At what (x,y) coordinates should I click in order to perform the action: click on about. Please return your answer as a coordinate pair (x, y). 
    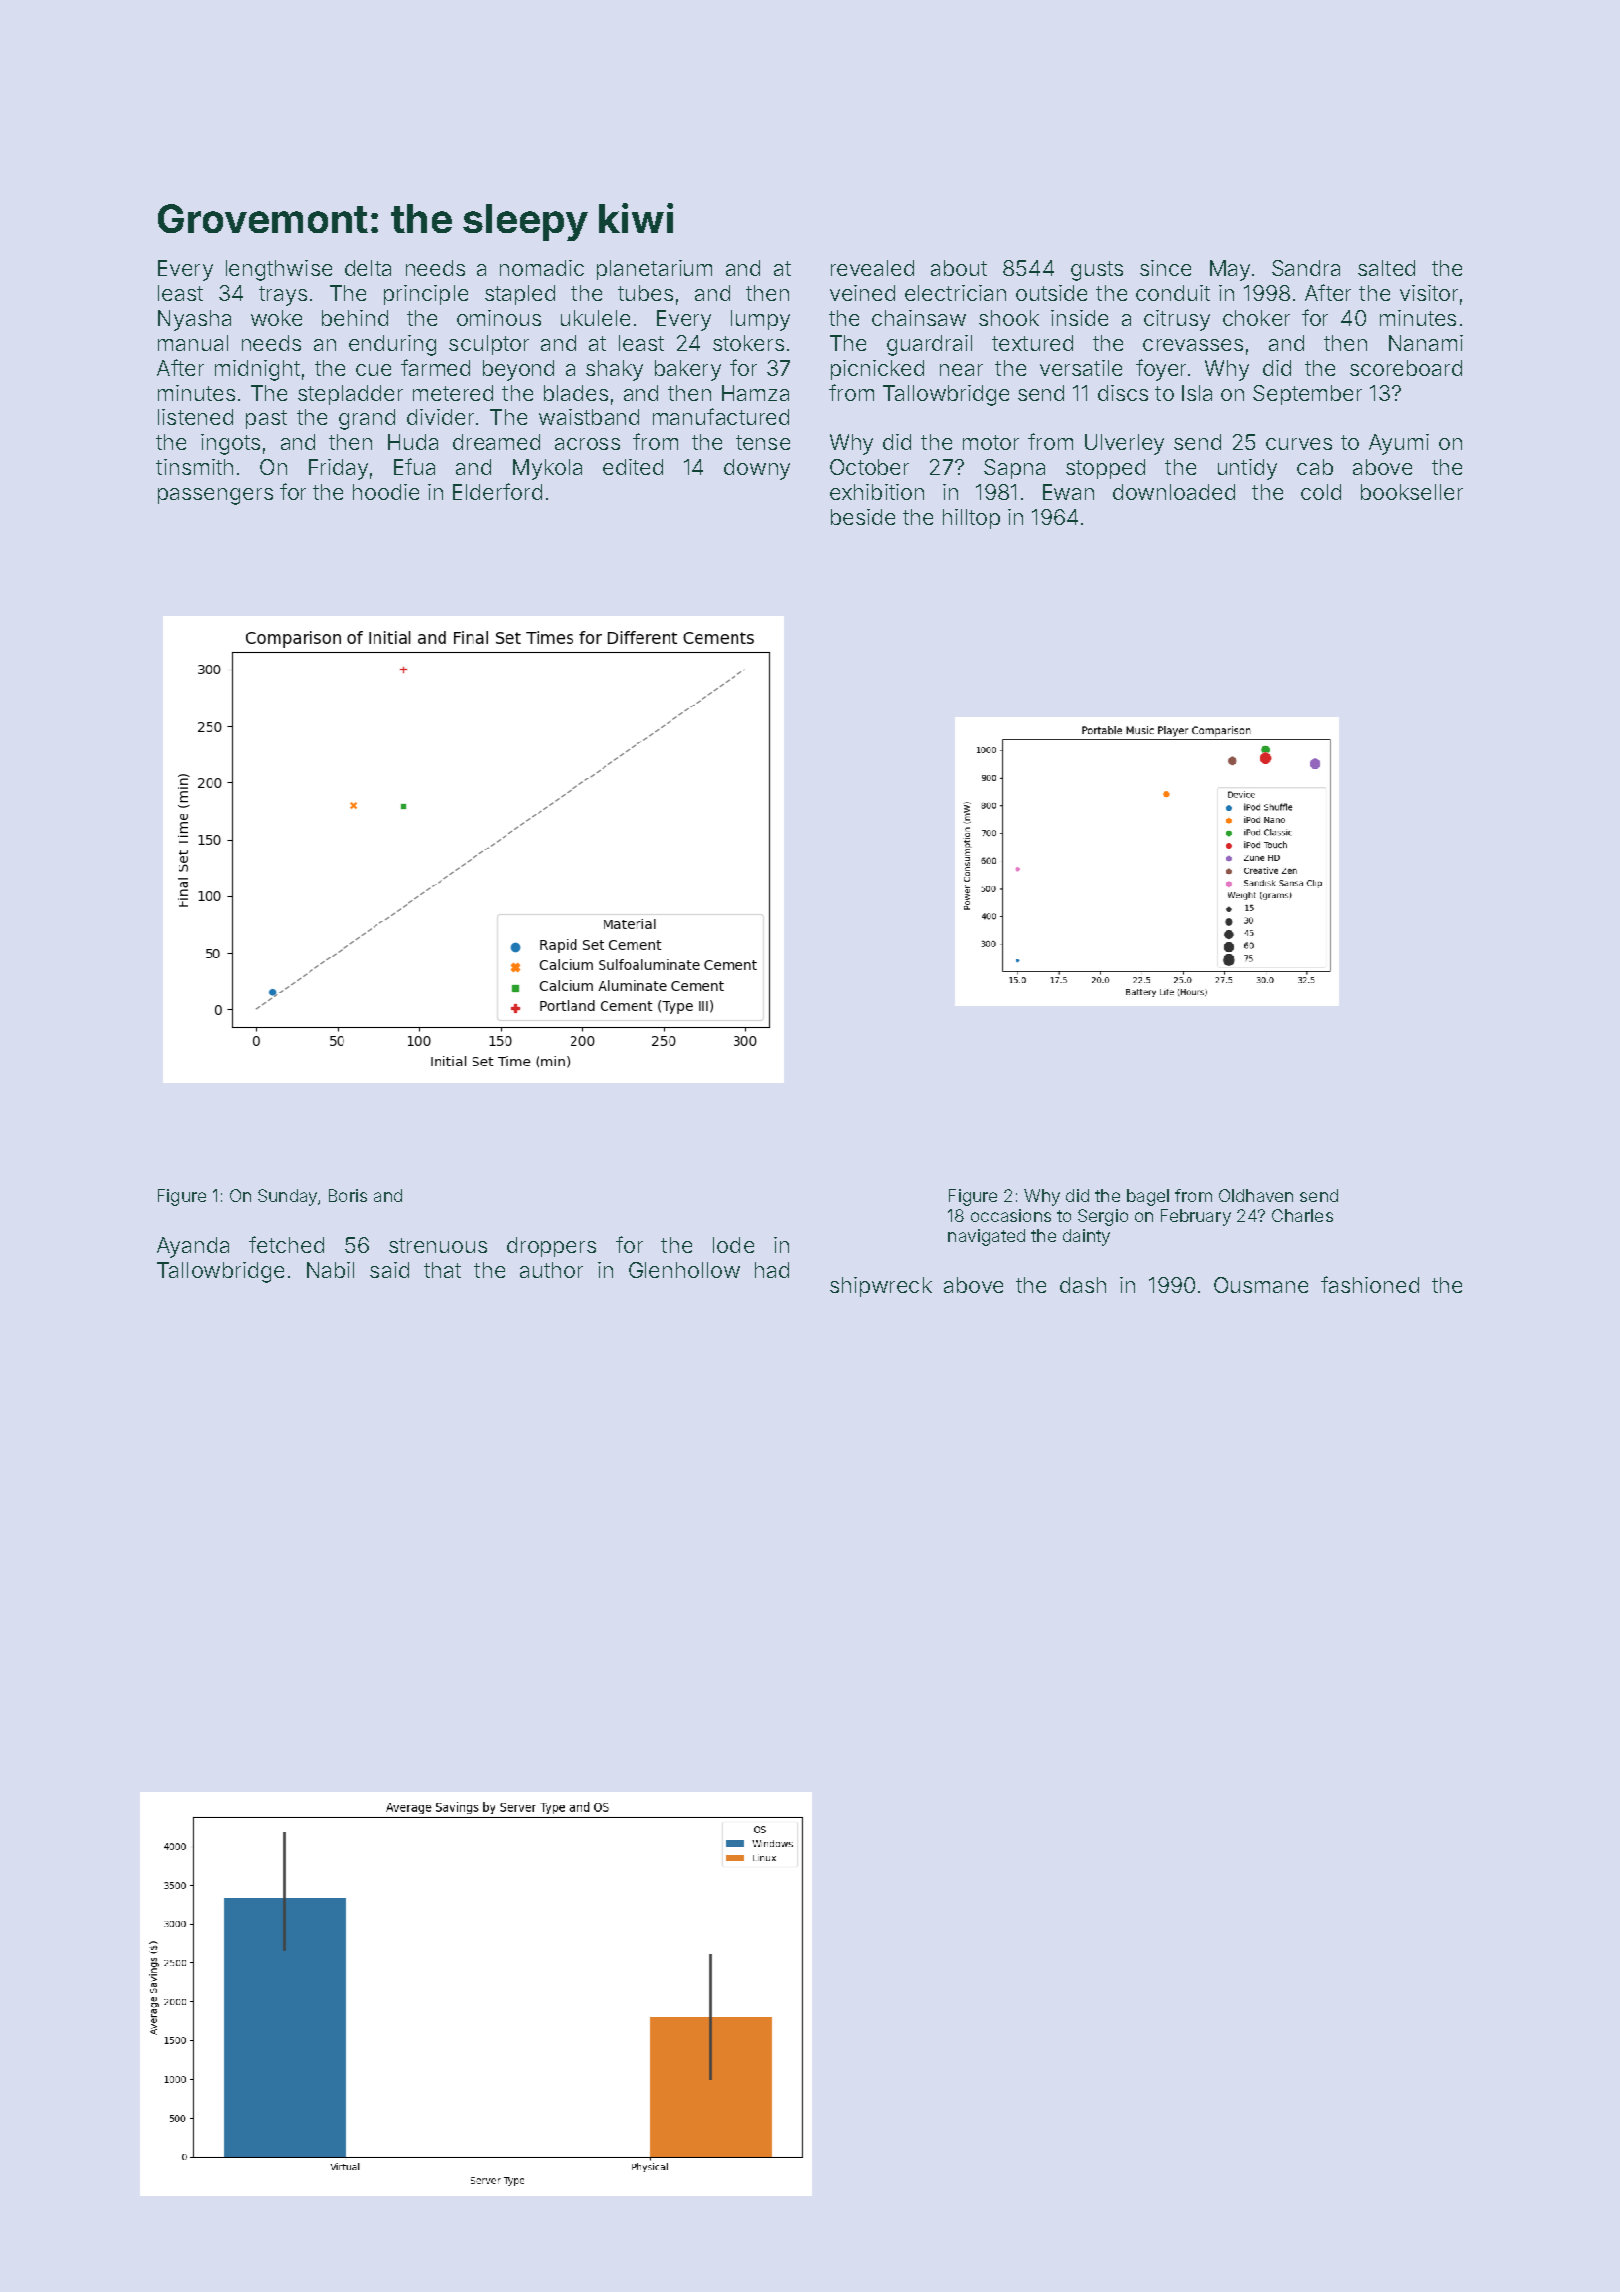
    Looking at the image, I should click on (959, 268).
